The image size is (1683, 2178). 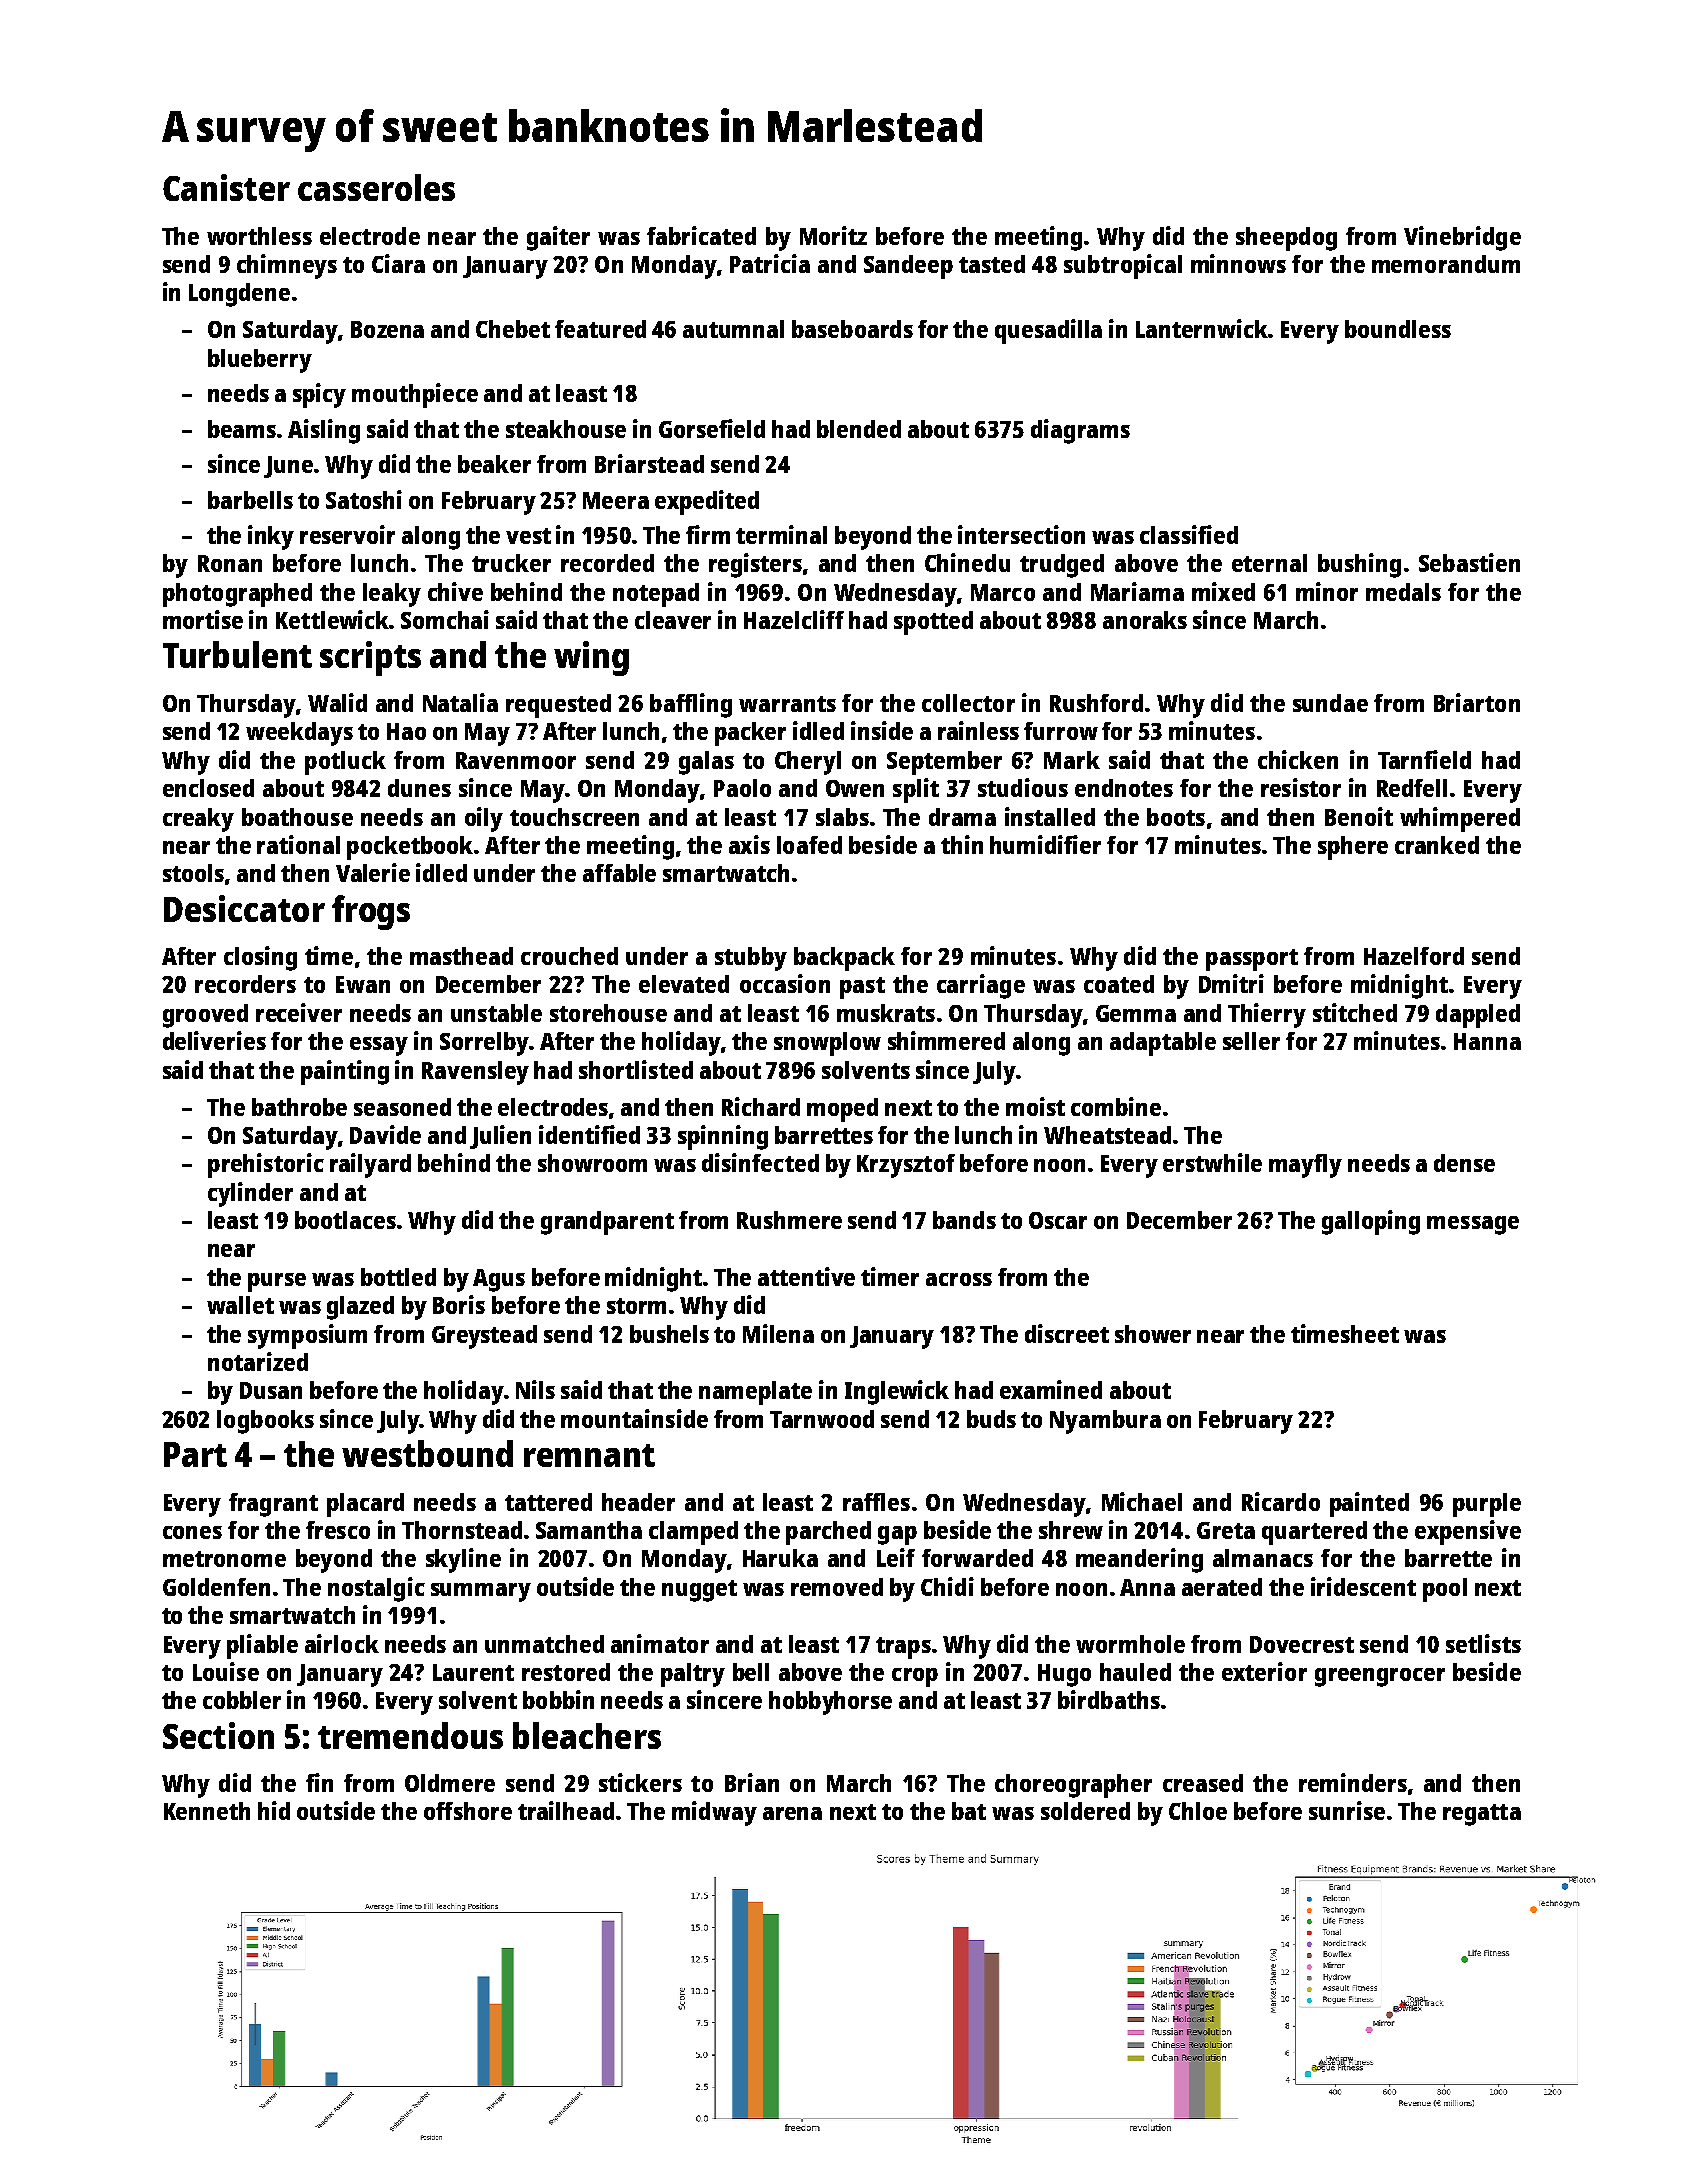 What do you see at coordinates (427, 1453) in the document?
I see `westbound` at bounding box center [427, 1453].
